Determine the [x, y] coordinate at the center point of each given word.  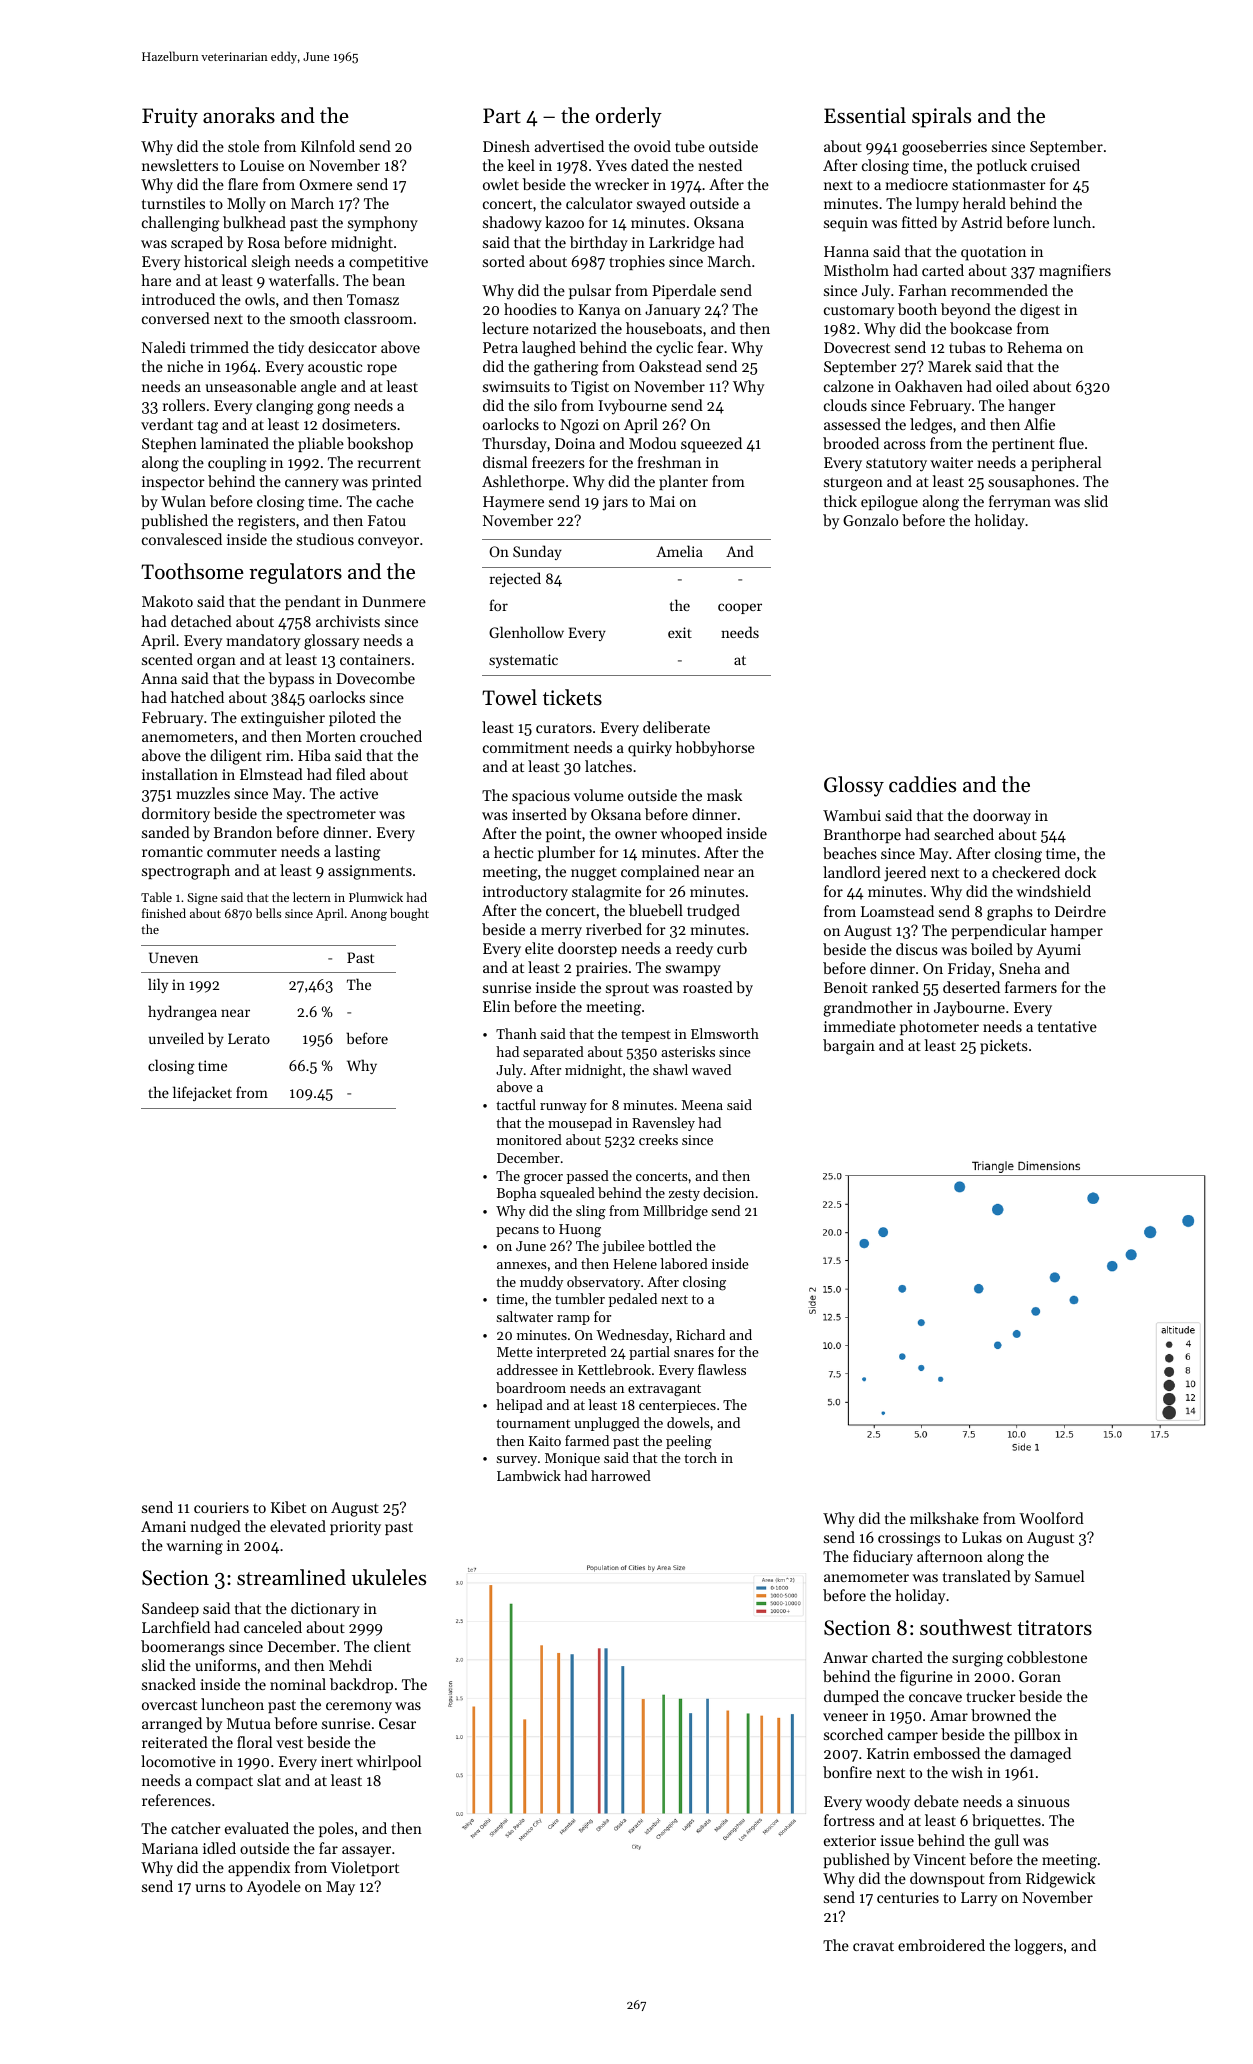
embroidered [941, 1945]
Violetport [365, 1868]
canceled [273, 1627]
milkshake [944, 1518]
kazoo [564, 222]
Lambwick [529, 1475]
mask [724, 795]
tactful [516, 1104]
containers [375, 659]
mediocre [917, 184]
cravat [873, 1946]
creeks [658, 1139]
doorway [1002, 816]
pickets [1004, 1046]
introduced [178, 299]
